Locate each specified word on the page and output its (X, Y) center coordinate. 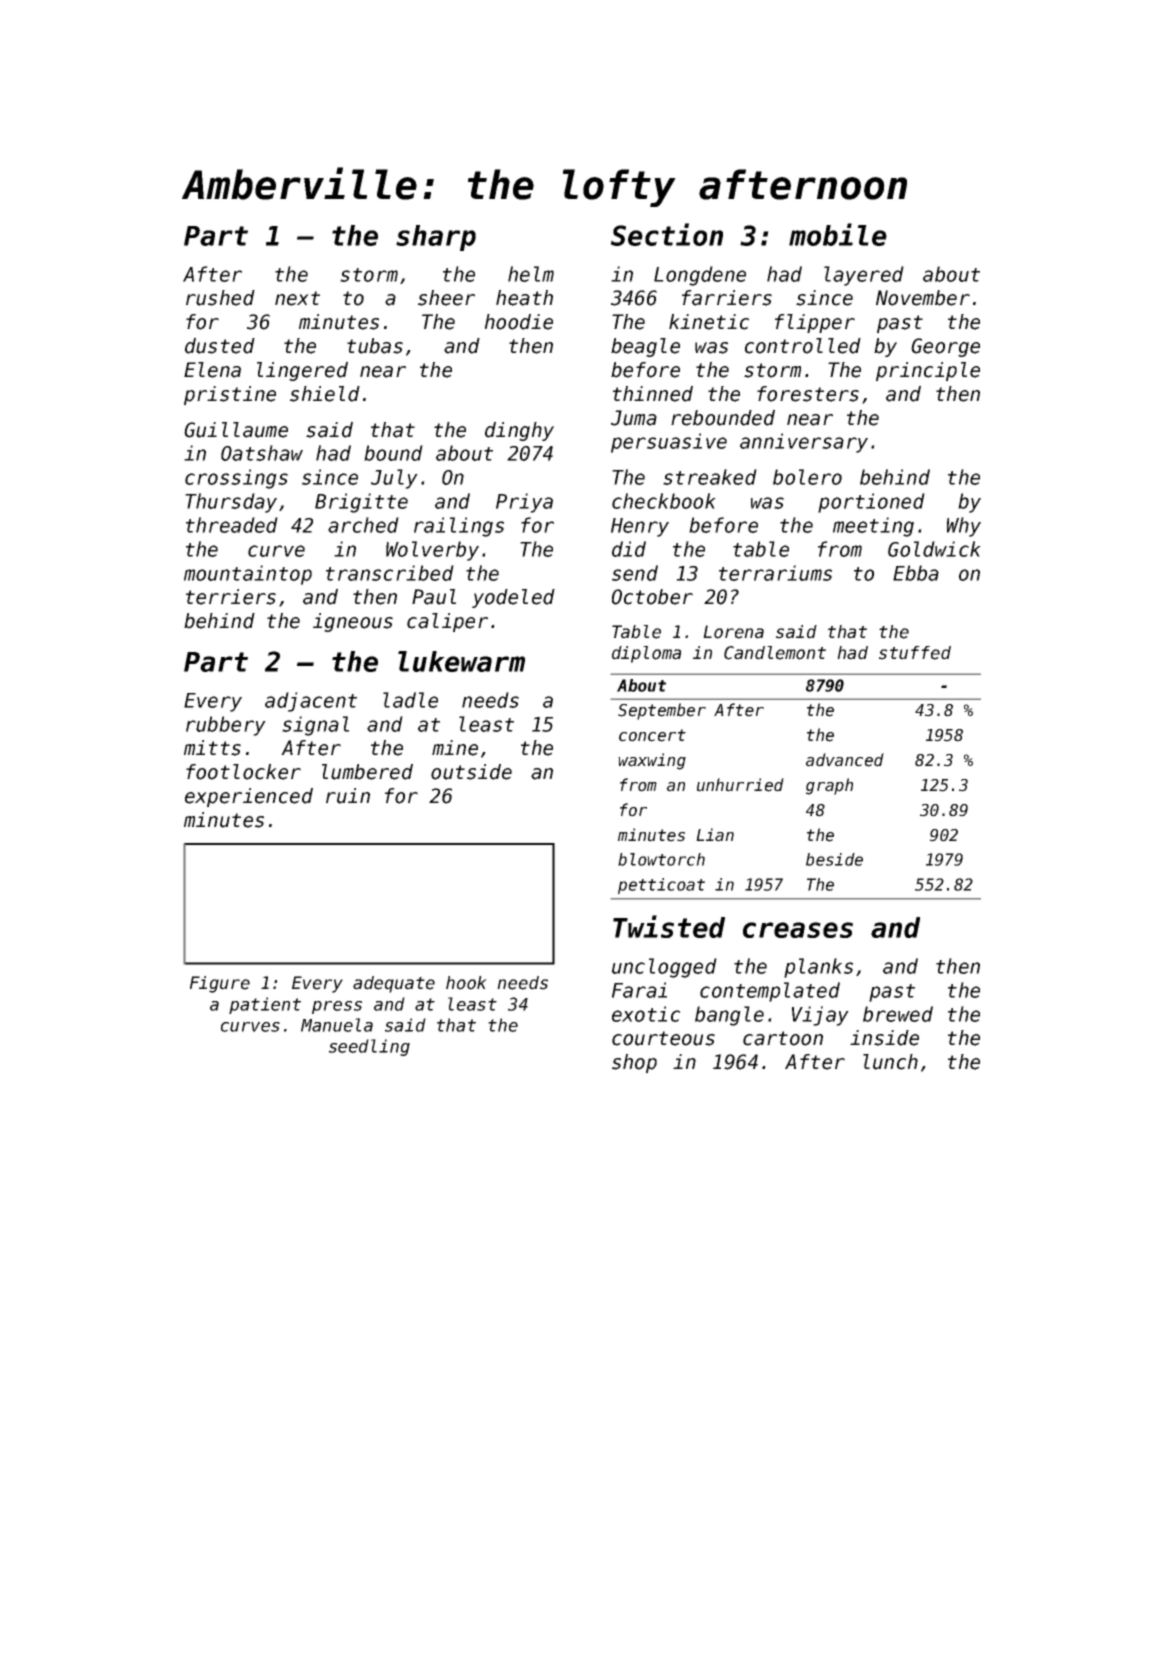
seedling (369, 1047)
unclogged (664, 968)
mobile (838, 234)
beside (834, 859)
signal (315, 726)
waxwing (652, 761)
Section (667, 234)
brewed (898, 1014)
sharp (436, 238)
